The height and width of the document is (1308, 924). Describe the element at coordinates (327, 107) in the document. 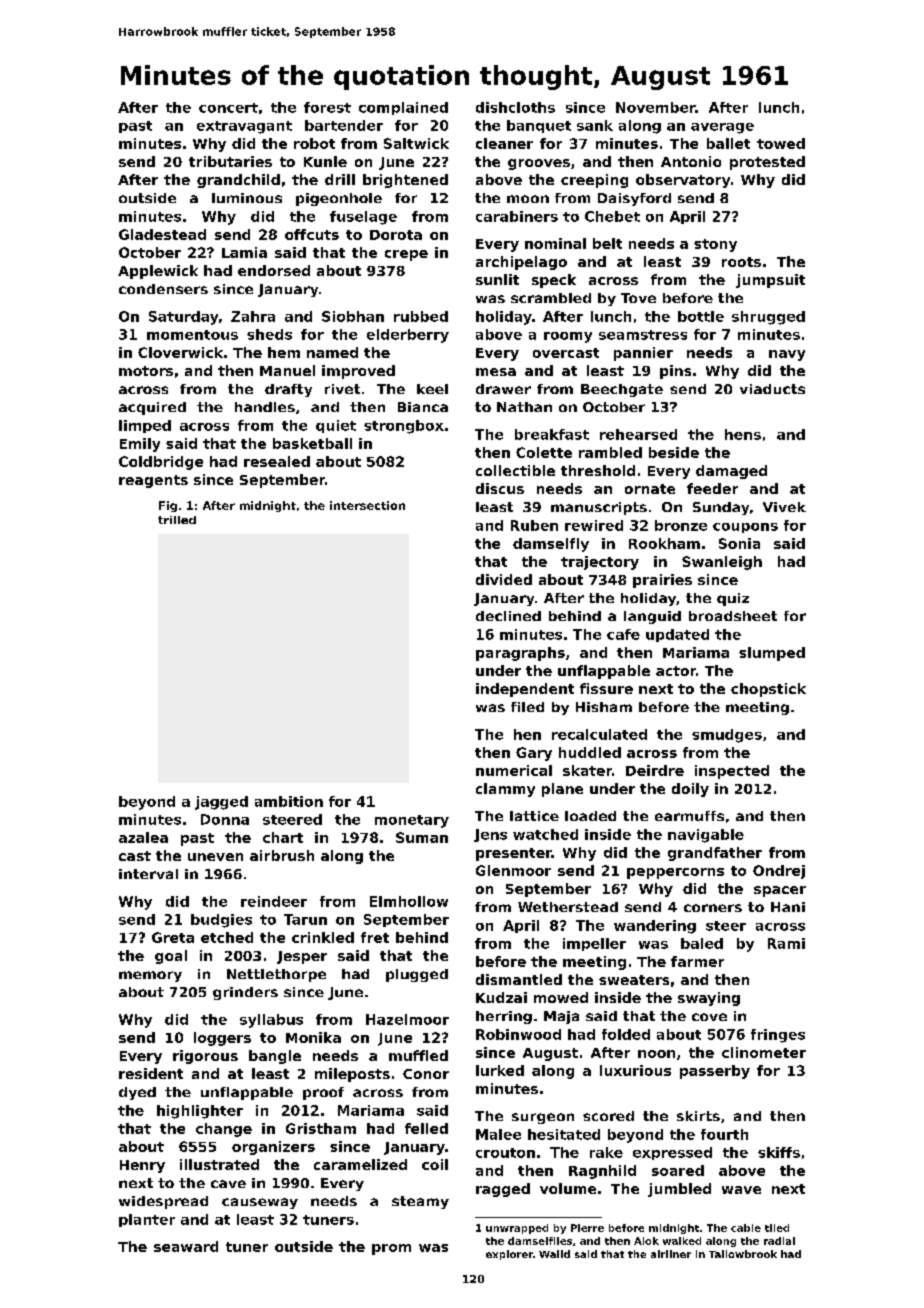

I see `forest` at that location.
